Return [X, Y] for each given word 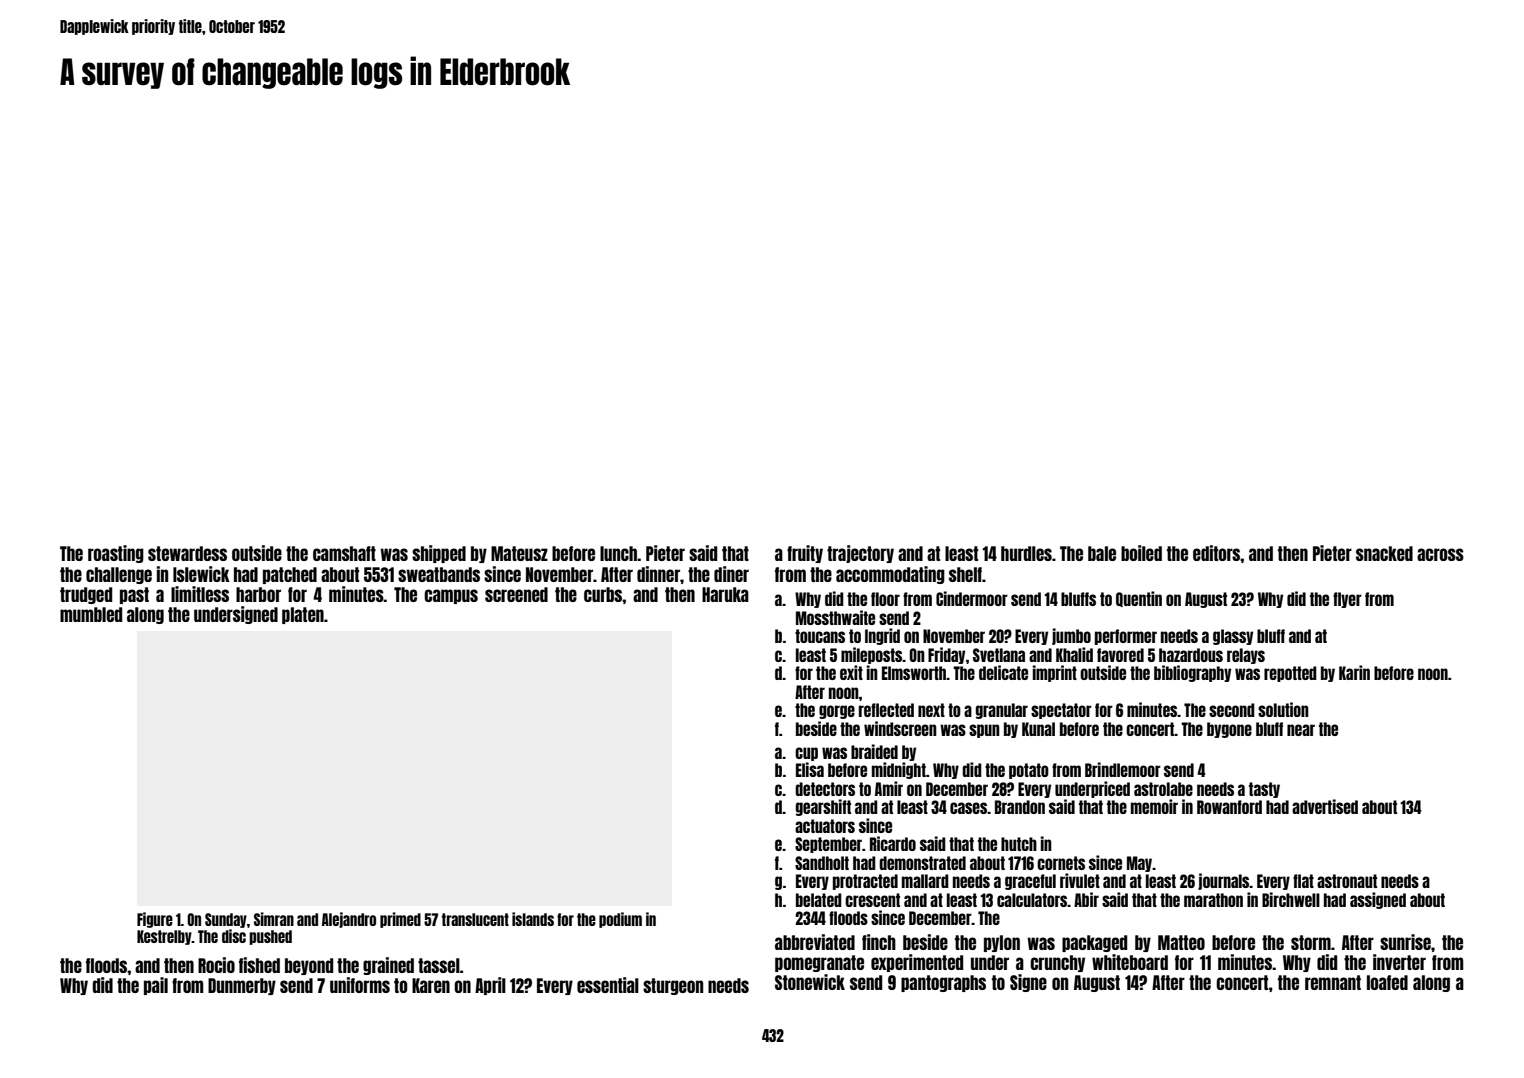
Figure [155, 920]
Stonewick [810, 982]
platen [303, 615]
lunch [619, 553]
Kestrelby [164, 937]
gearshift [823, 807]
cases [969, 808]
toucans [820, 636]
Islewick [201, 574]
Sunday [226, 920]
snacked [1384, 553]
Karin [1354, 672]
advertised [1325, 806]
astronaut [1347, 881]
